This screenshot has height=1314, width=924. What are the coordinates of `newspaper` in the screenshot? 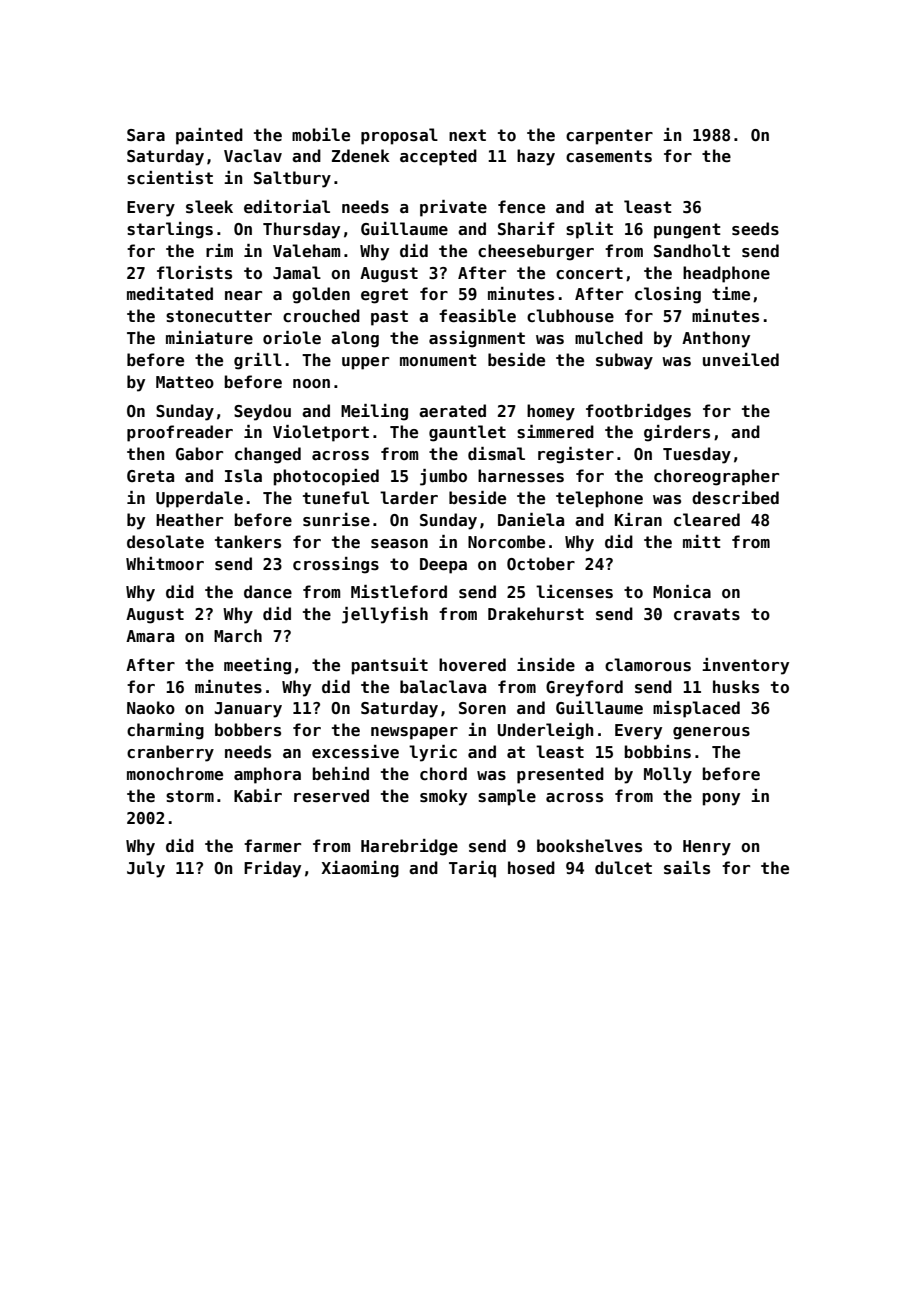 It's located at (414, 733).
